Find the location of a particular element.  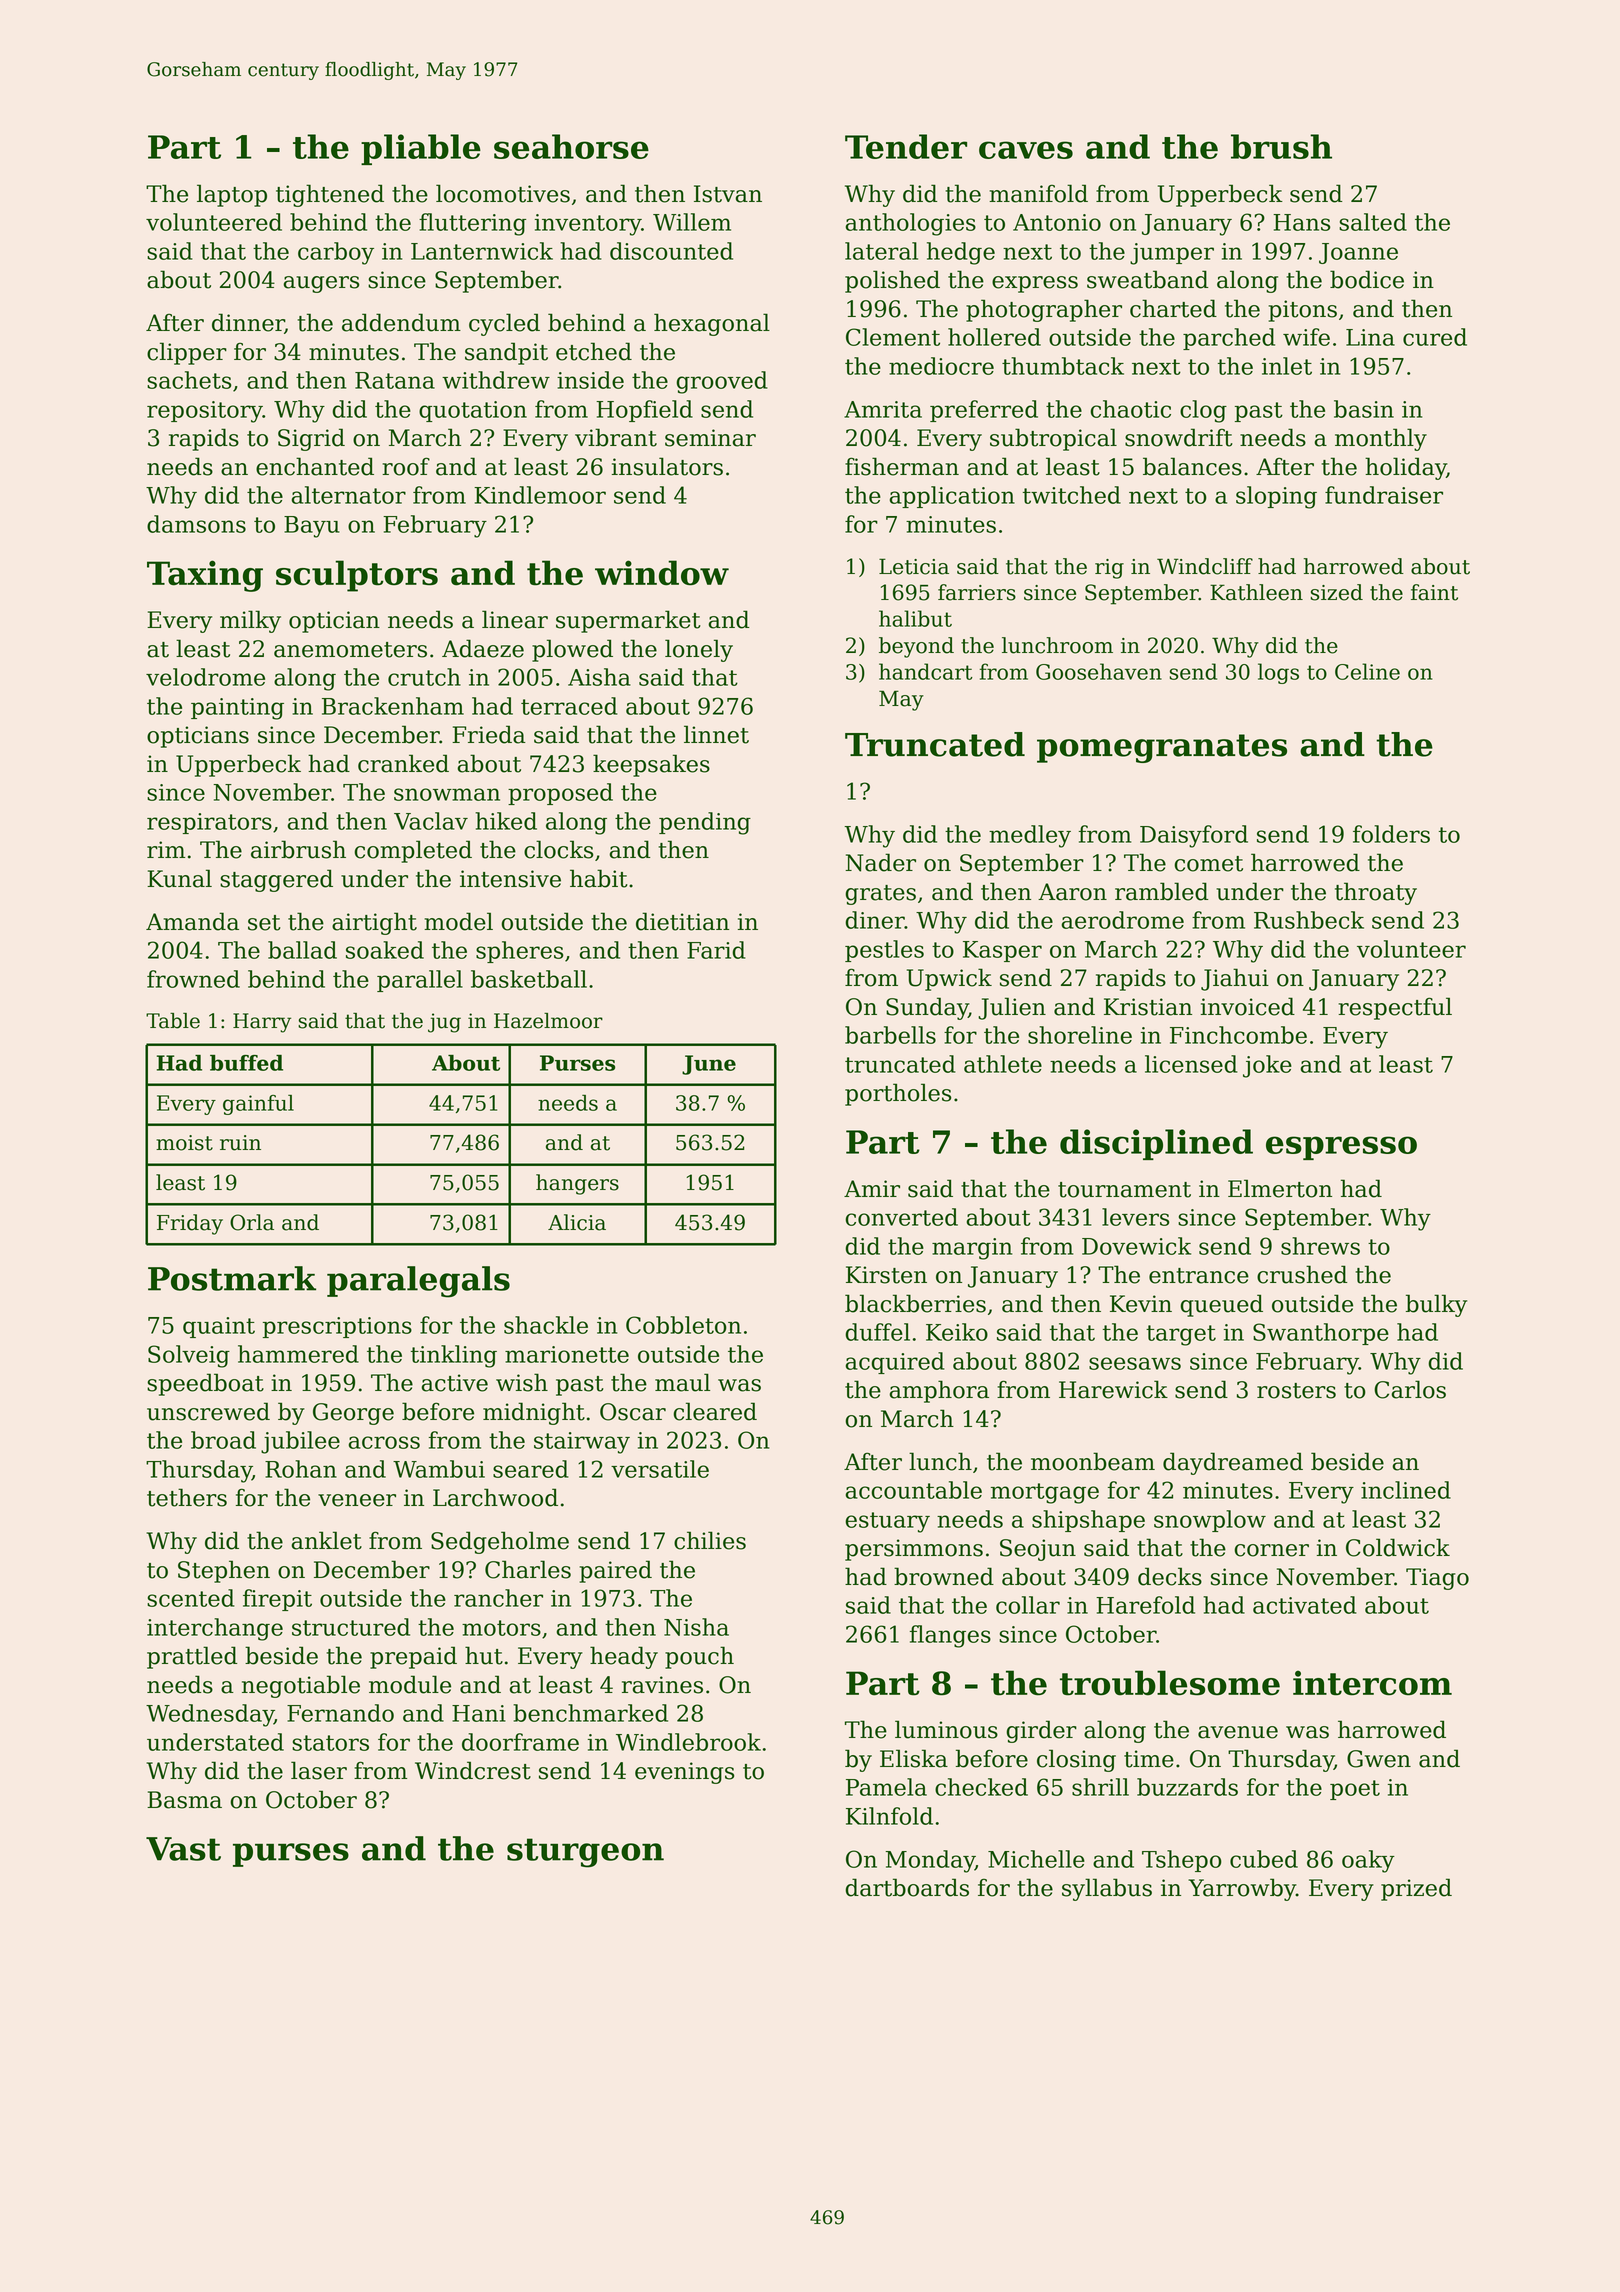

anemometers is located at coordinates (350, 650).
